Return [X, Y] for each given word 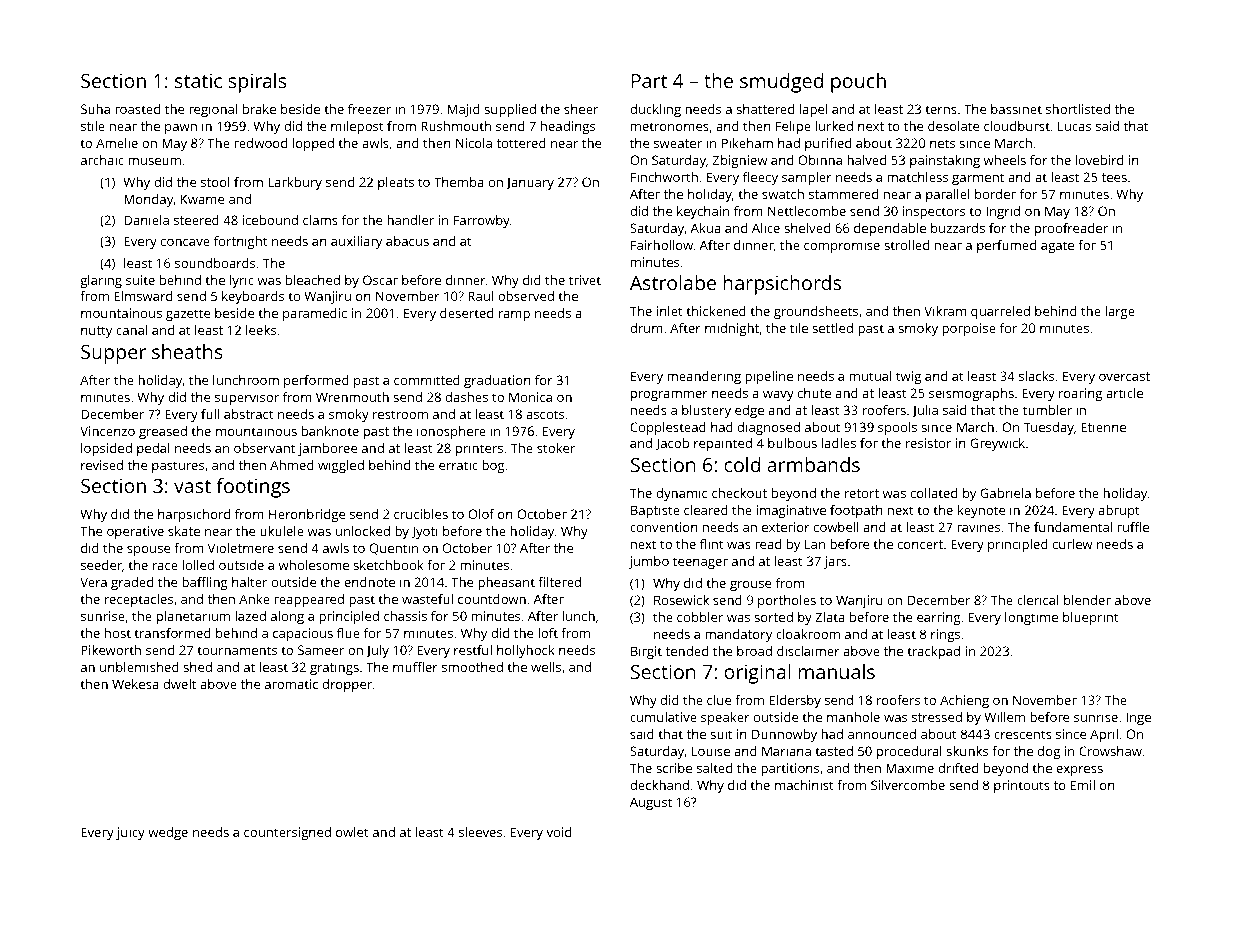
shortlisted [1078, 109]
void [558, 832]
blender [1087, 600]
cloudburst [1017, 126]
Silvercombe [908, 785]
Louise [711, 751]
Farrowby [482, 221]
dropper [347, 685]
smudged [781, 83]
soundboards [215, 263]
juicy [130, 833]
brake [259, 109]
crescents [1023, 734]
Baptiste [655, 511]
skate [184, 531]
